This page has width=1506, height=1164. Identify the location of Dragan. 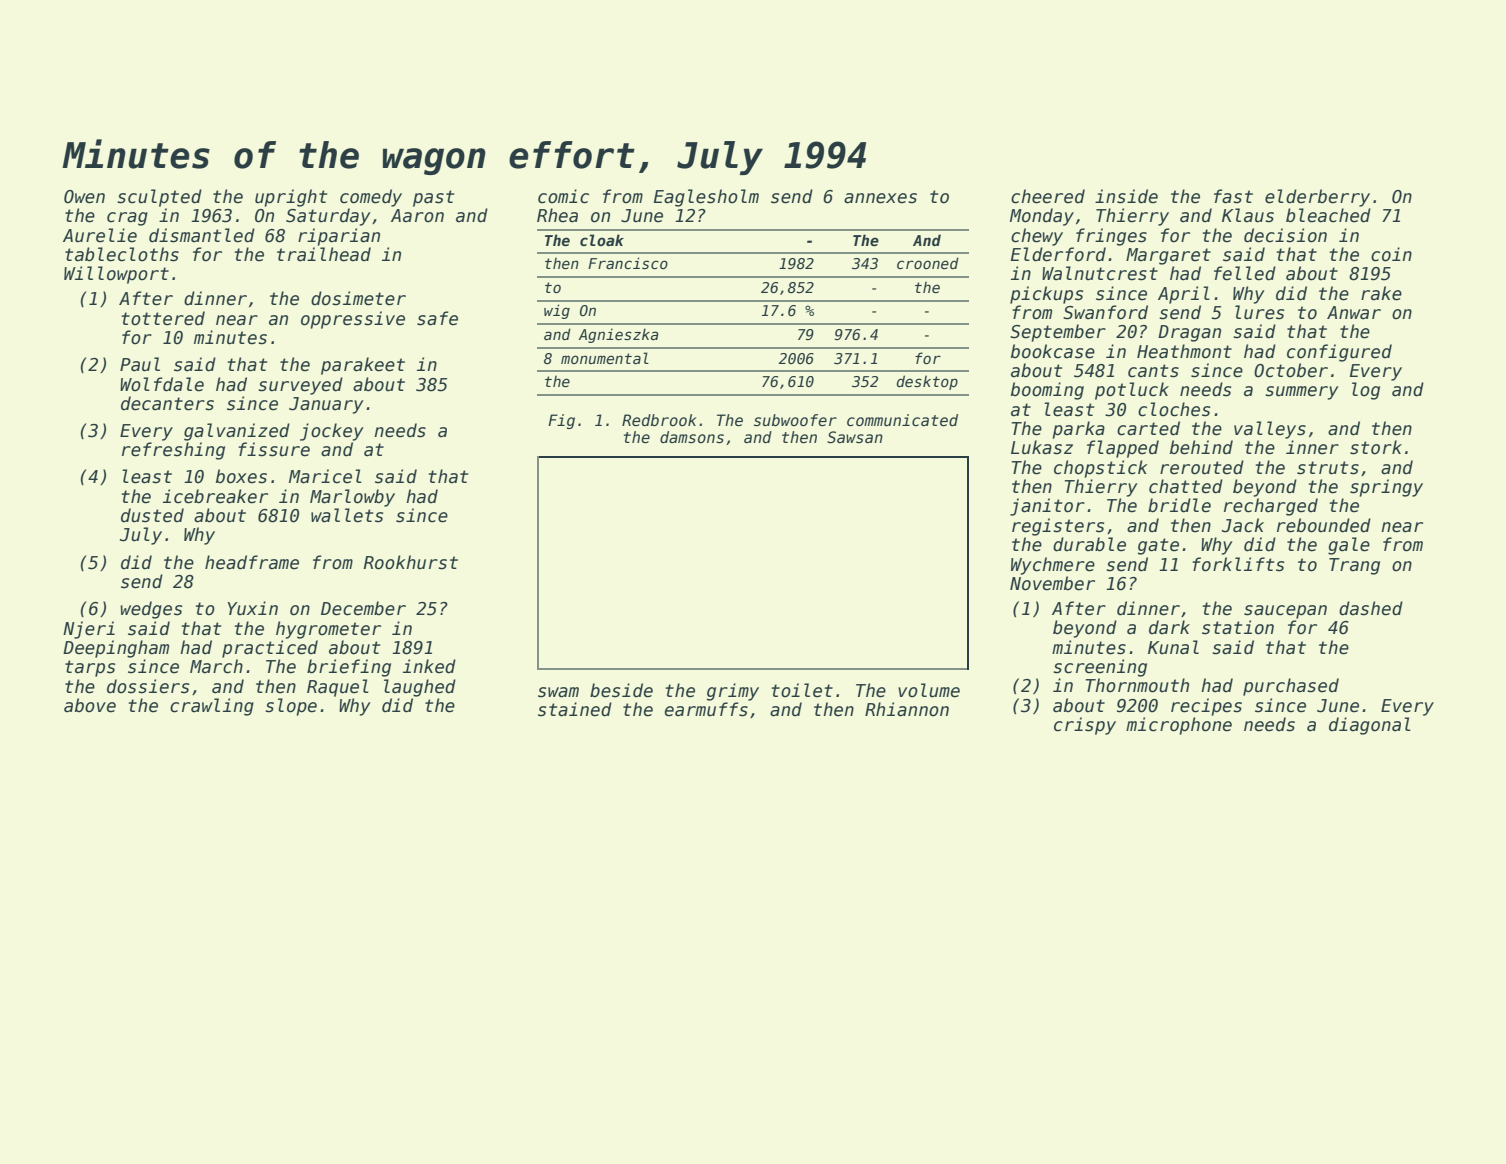
(1189, 333).
